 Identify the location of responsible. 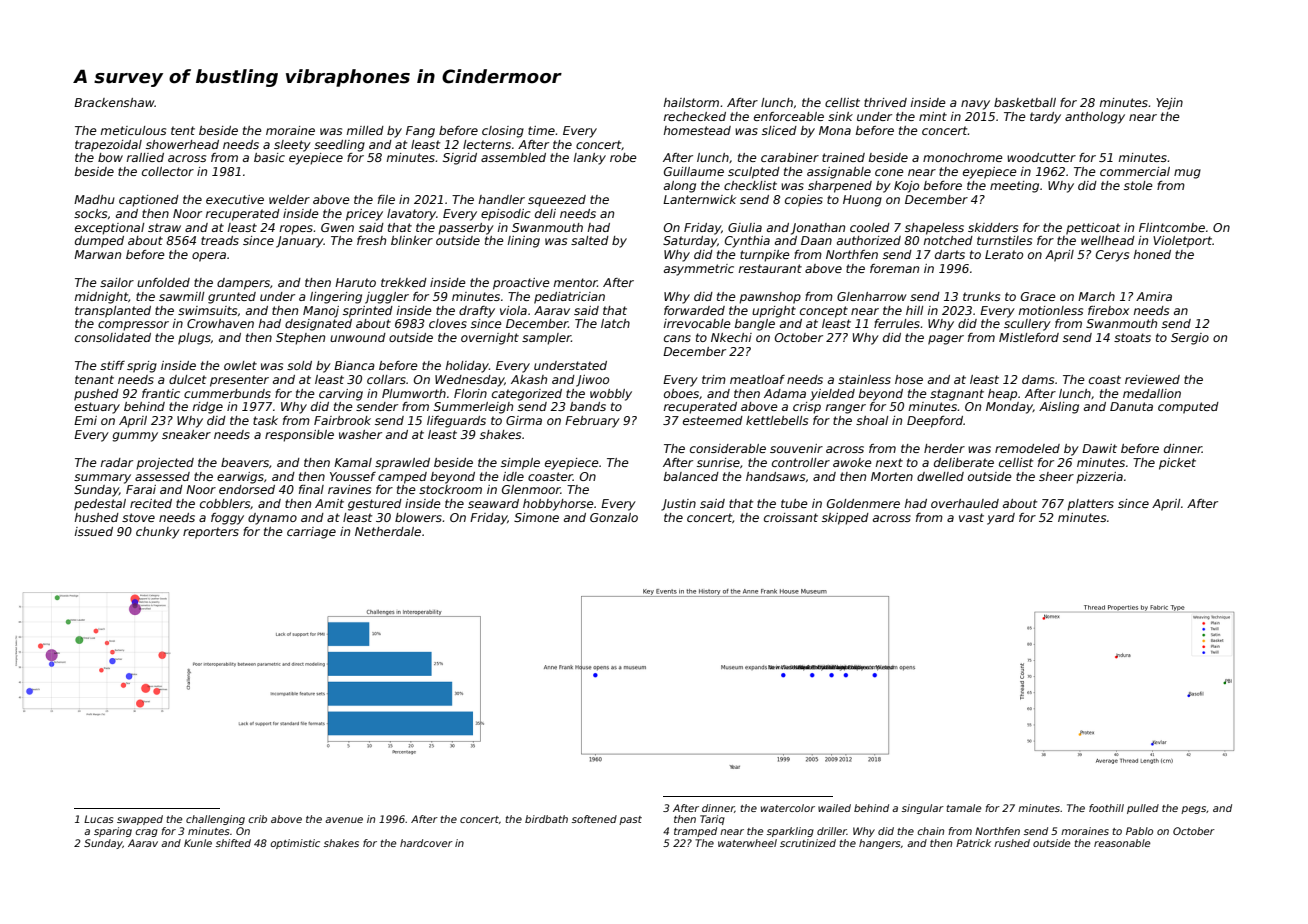
(299, 436).
